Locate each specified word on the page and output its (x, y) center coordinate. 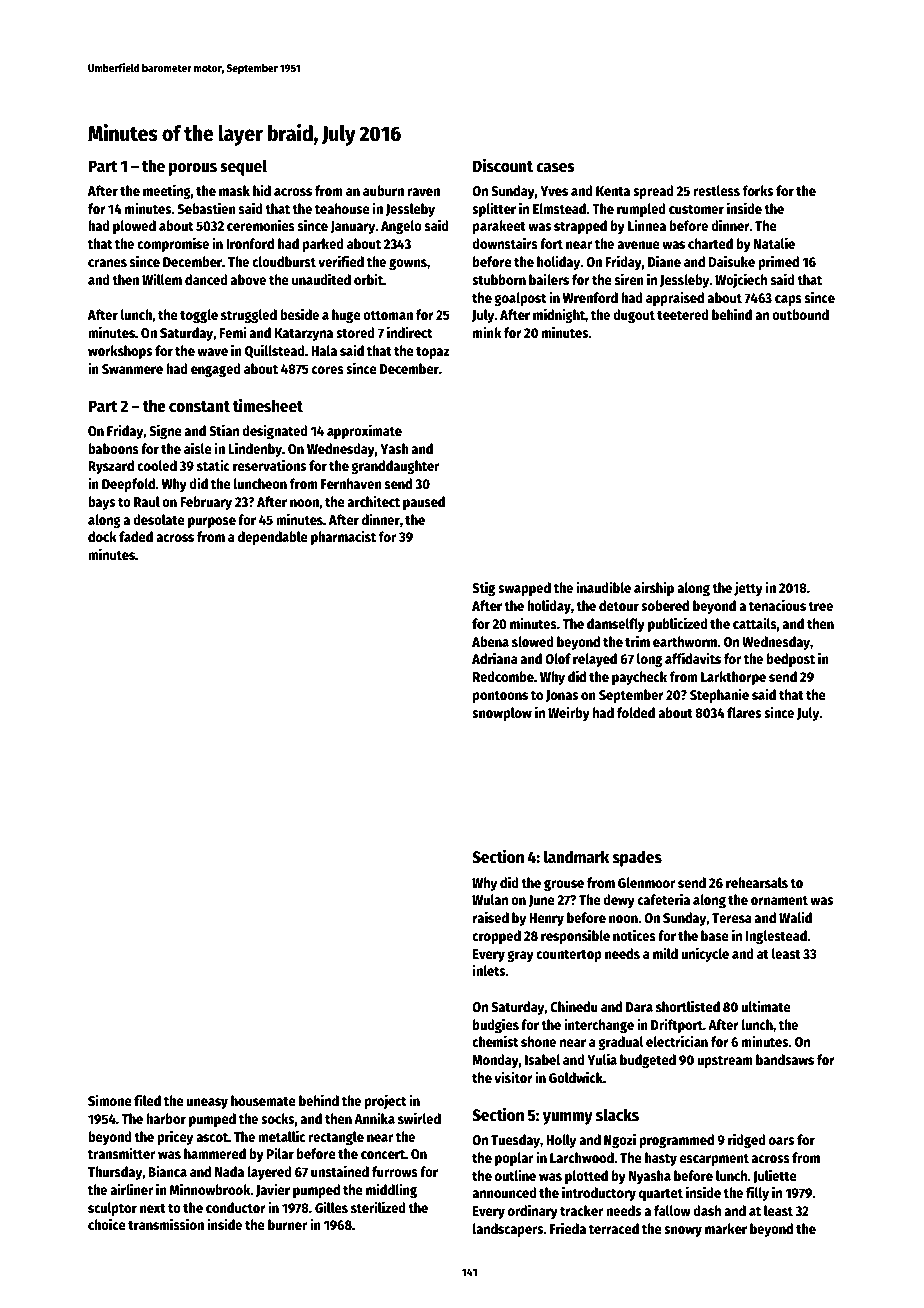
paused (424, 503)
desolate (159, 519)
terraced (614, 1228)
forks (758, 190)
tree (820, 606)
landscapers (508, 1230)
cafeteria (664, 899)
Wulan (490, 899)
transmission (166, 1224)
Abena (490, 641)
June (542, 901)
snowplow (502, 714)
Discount (503, 165)
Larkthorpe (733, 678)
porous (193, 169)
